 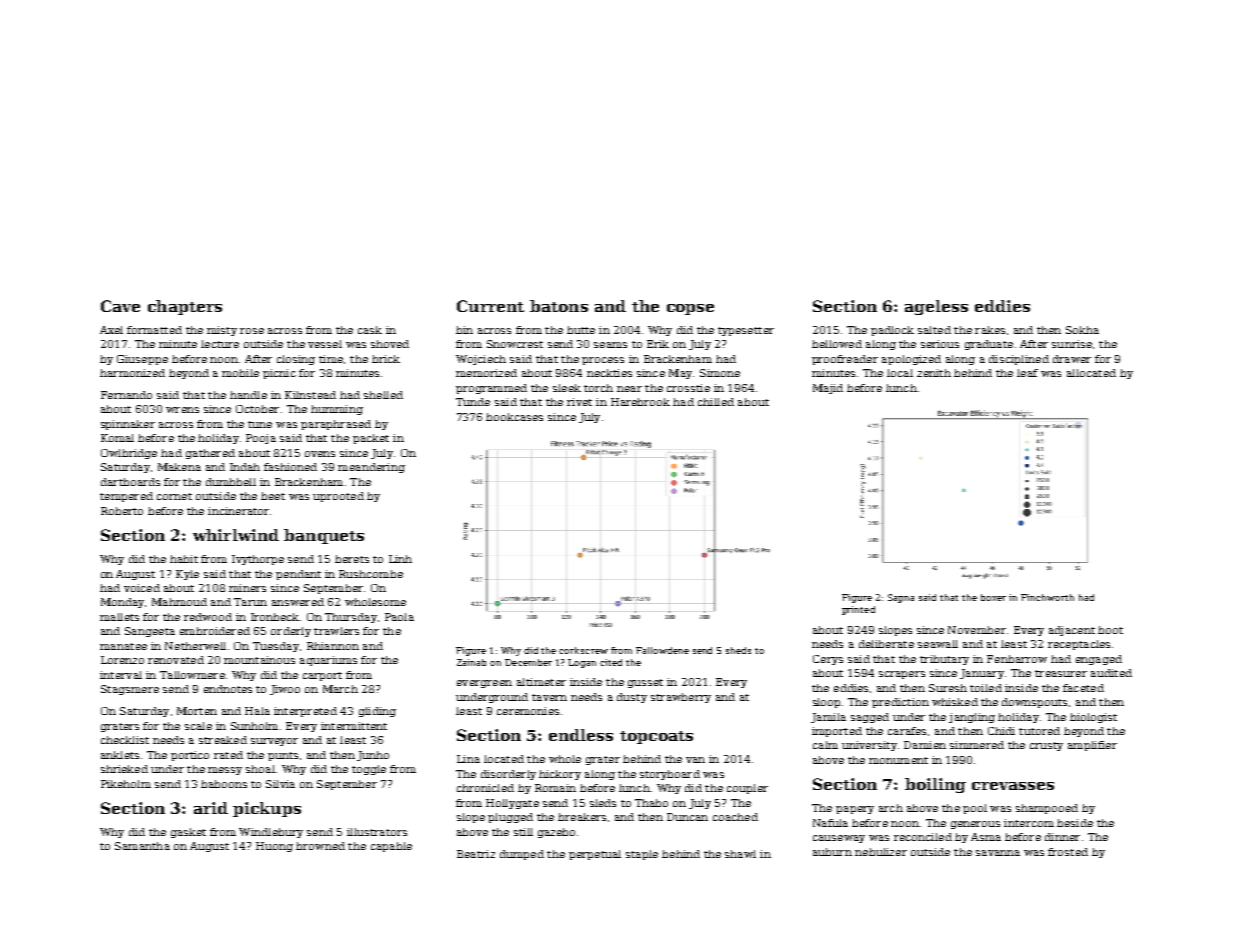 I want to click on uprooted, so click(x=338, y=497).
